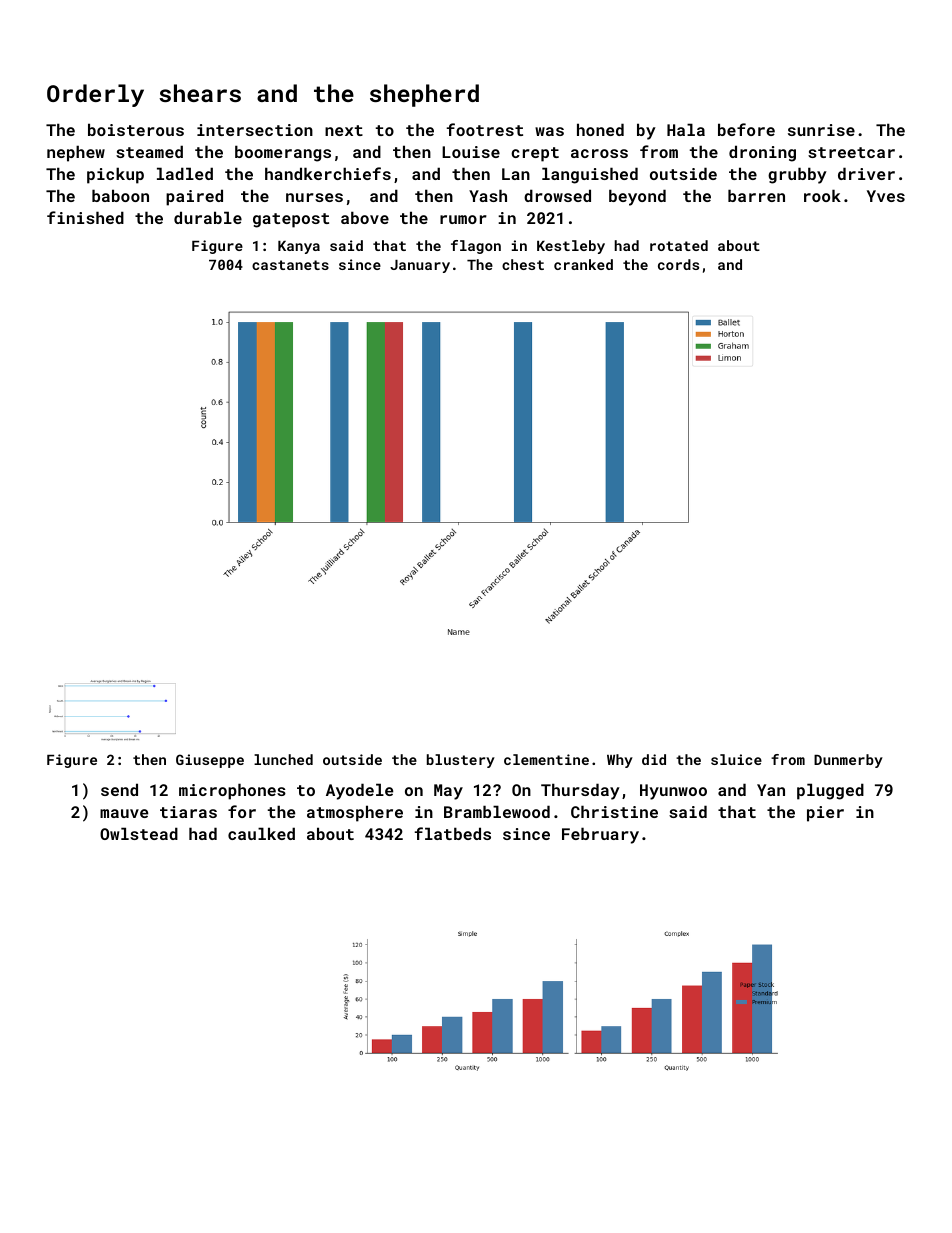  I want to click on shepherd, so click(424, 95).
